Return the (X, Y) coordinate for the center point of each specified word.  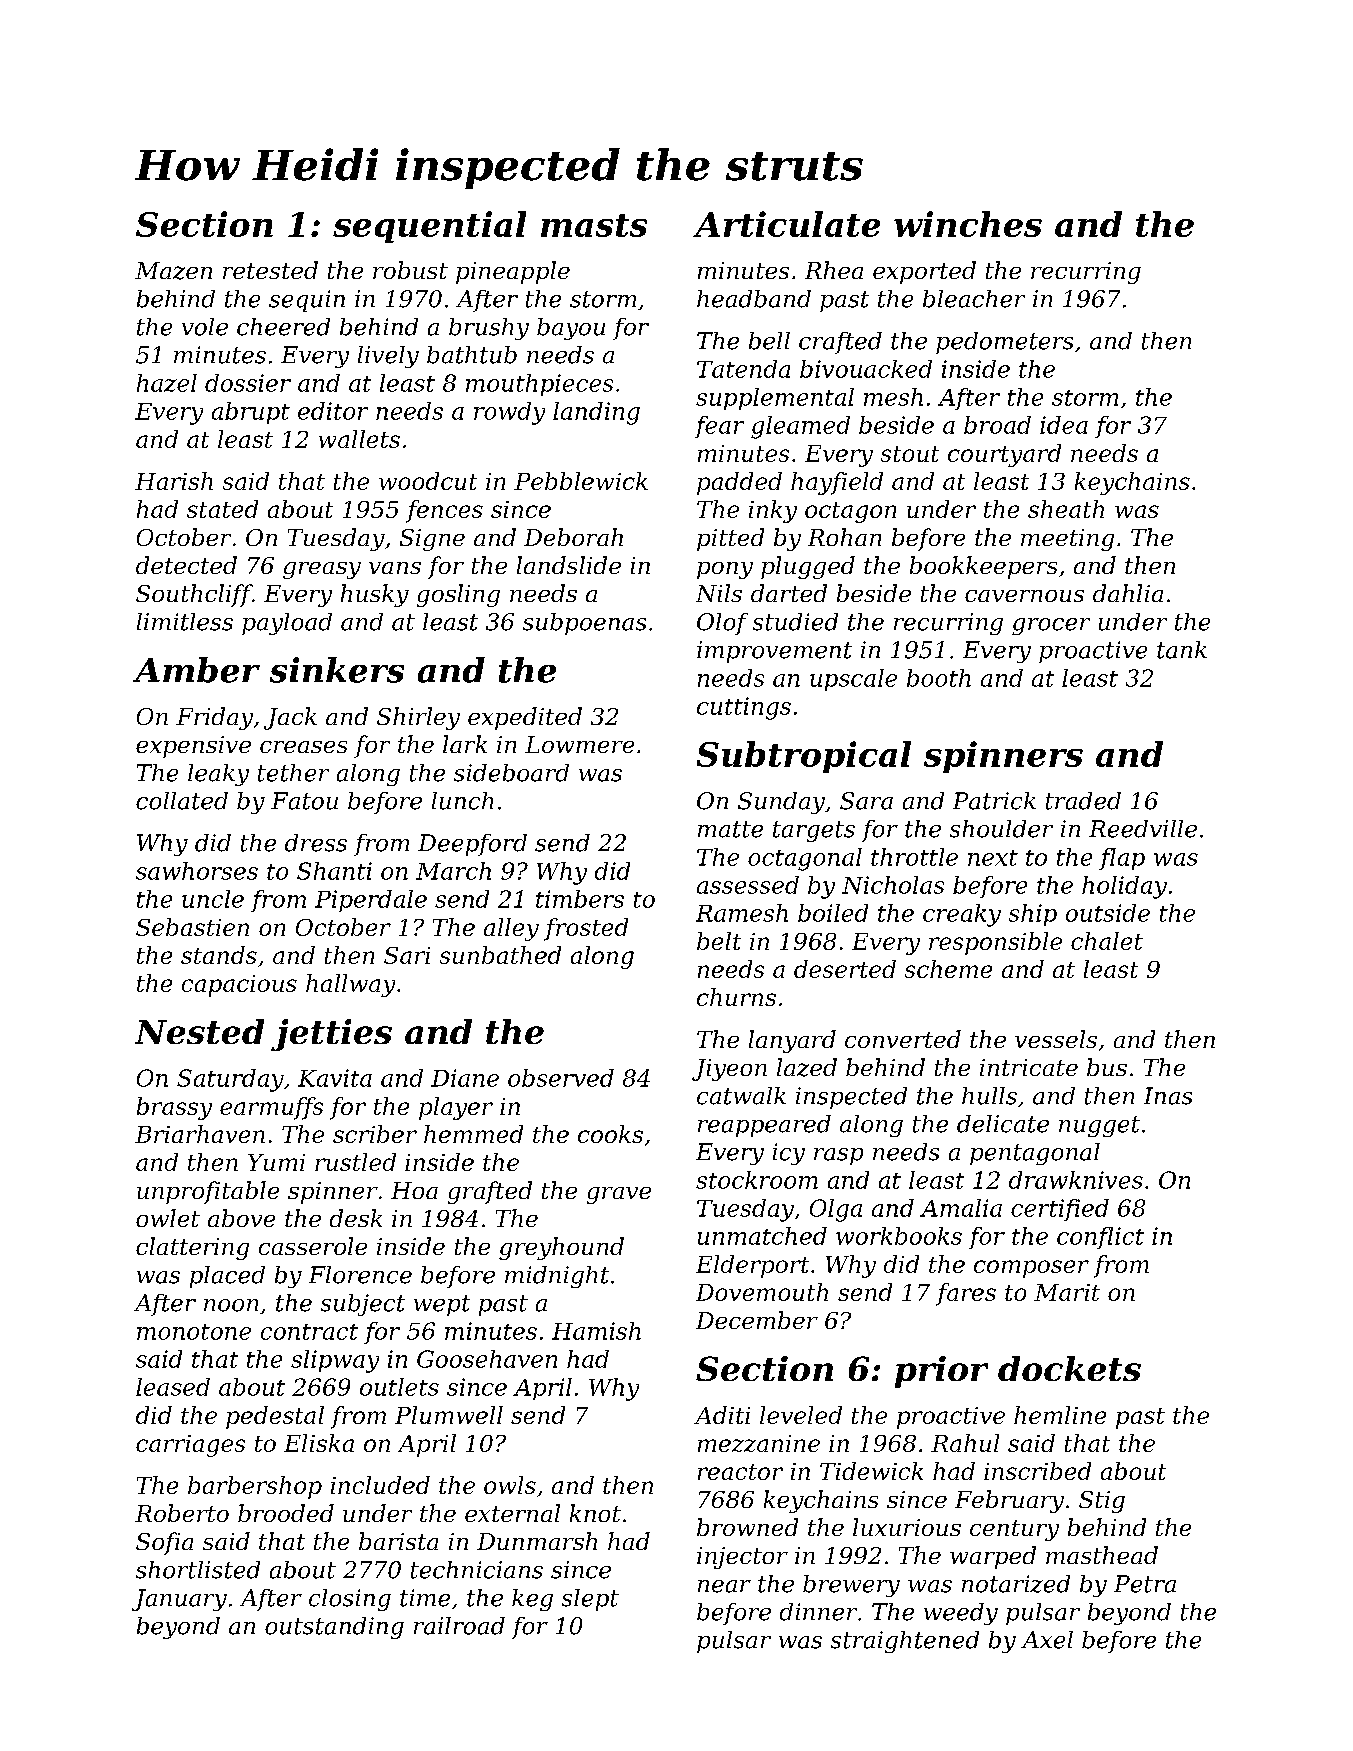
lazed (807, 1067)
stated (222, 509)
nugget (1099, 1126)
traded (1083, 801)
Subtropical (804, 757)
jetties (331, 1035)
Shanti (334, 871)
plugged (808, 567)
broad (997, 425)
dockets (1069, 1368)
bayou (571, 329)
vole (205, 327)
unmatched (762, 1236)
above (241, 1218)
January (179, 1600)
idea (1064, 425)
